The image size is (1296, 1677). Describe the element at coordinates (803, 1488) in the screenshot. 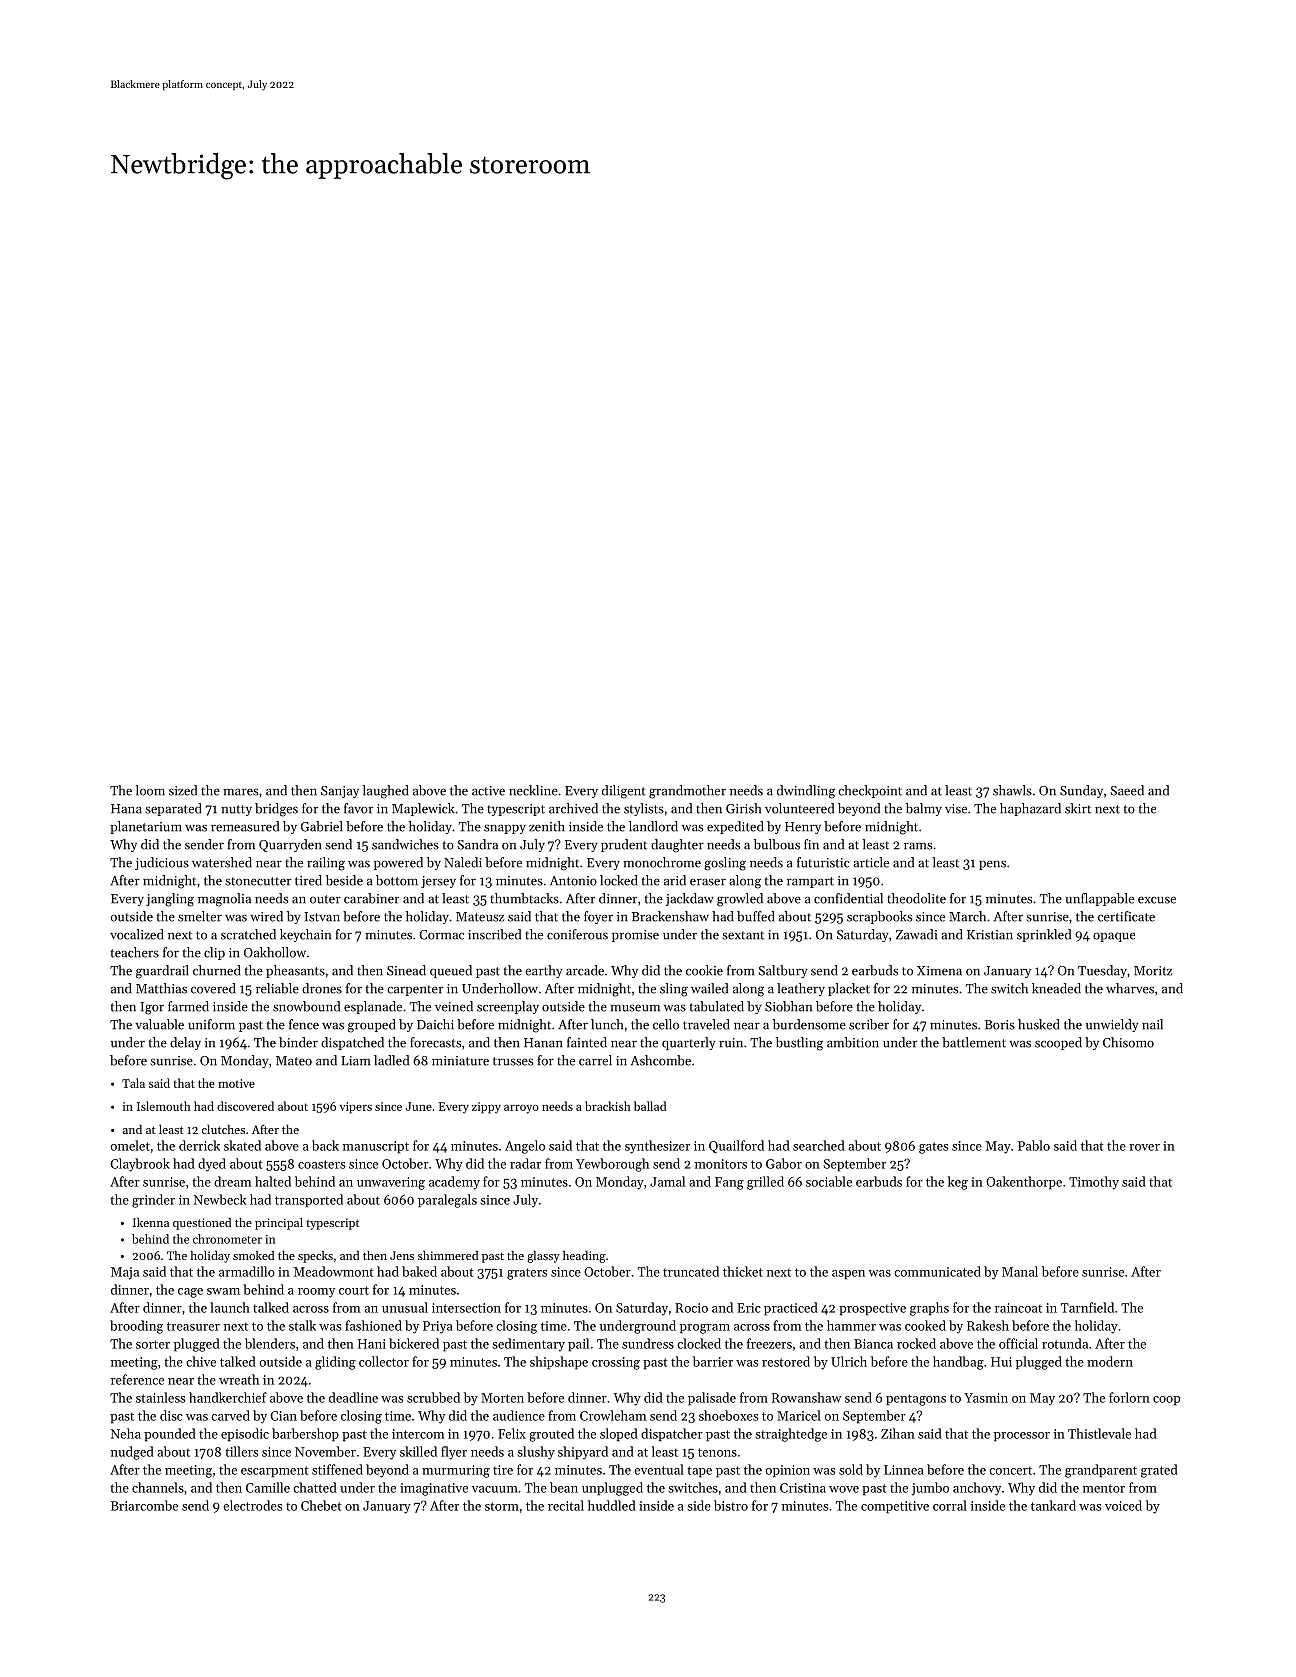

I see `Cristina` at that location.
